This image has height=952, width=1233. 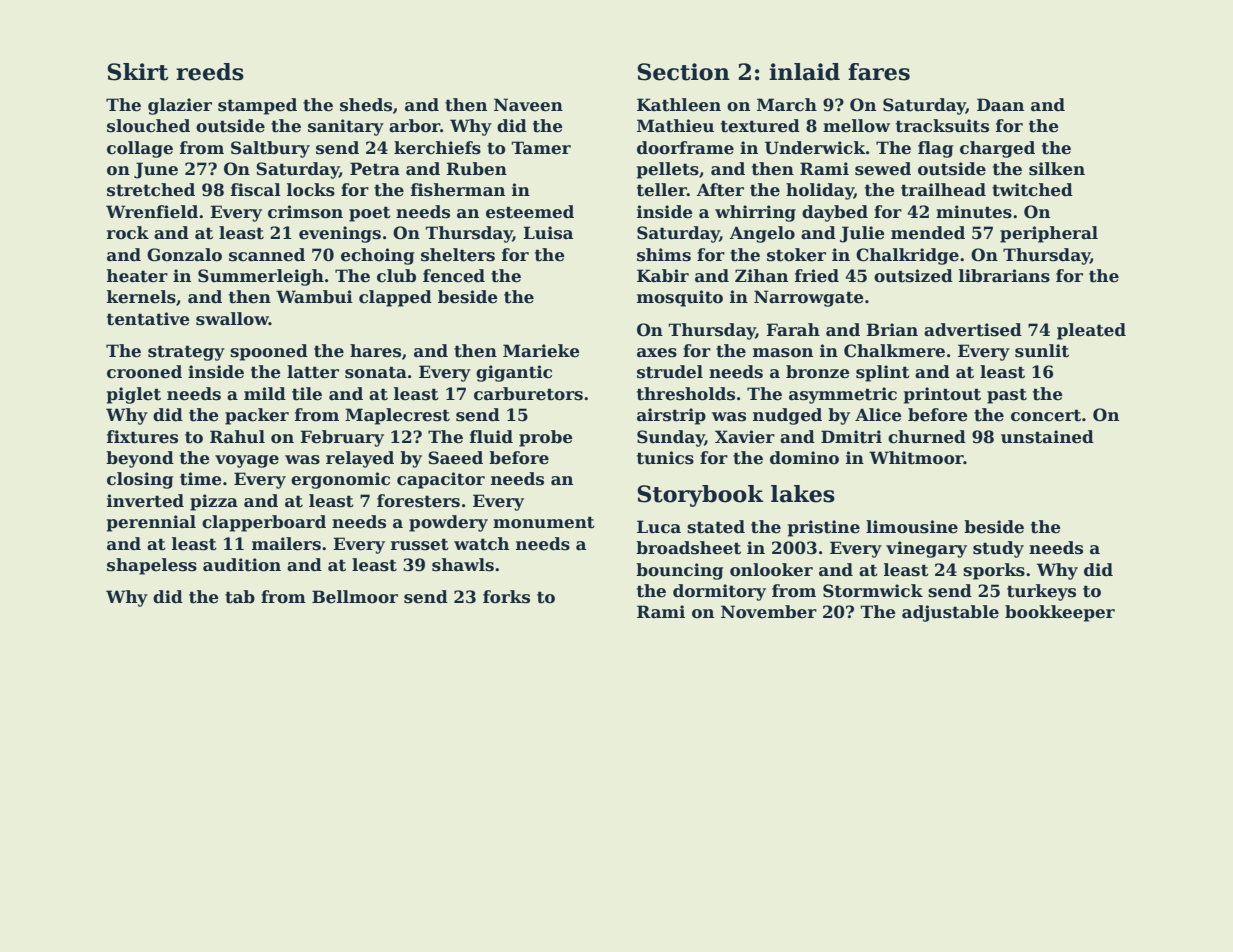 I want to click on Kabir, so click(x=663, y=276).
